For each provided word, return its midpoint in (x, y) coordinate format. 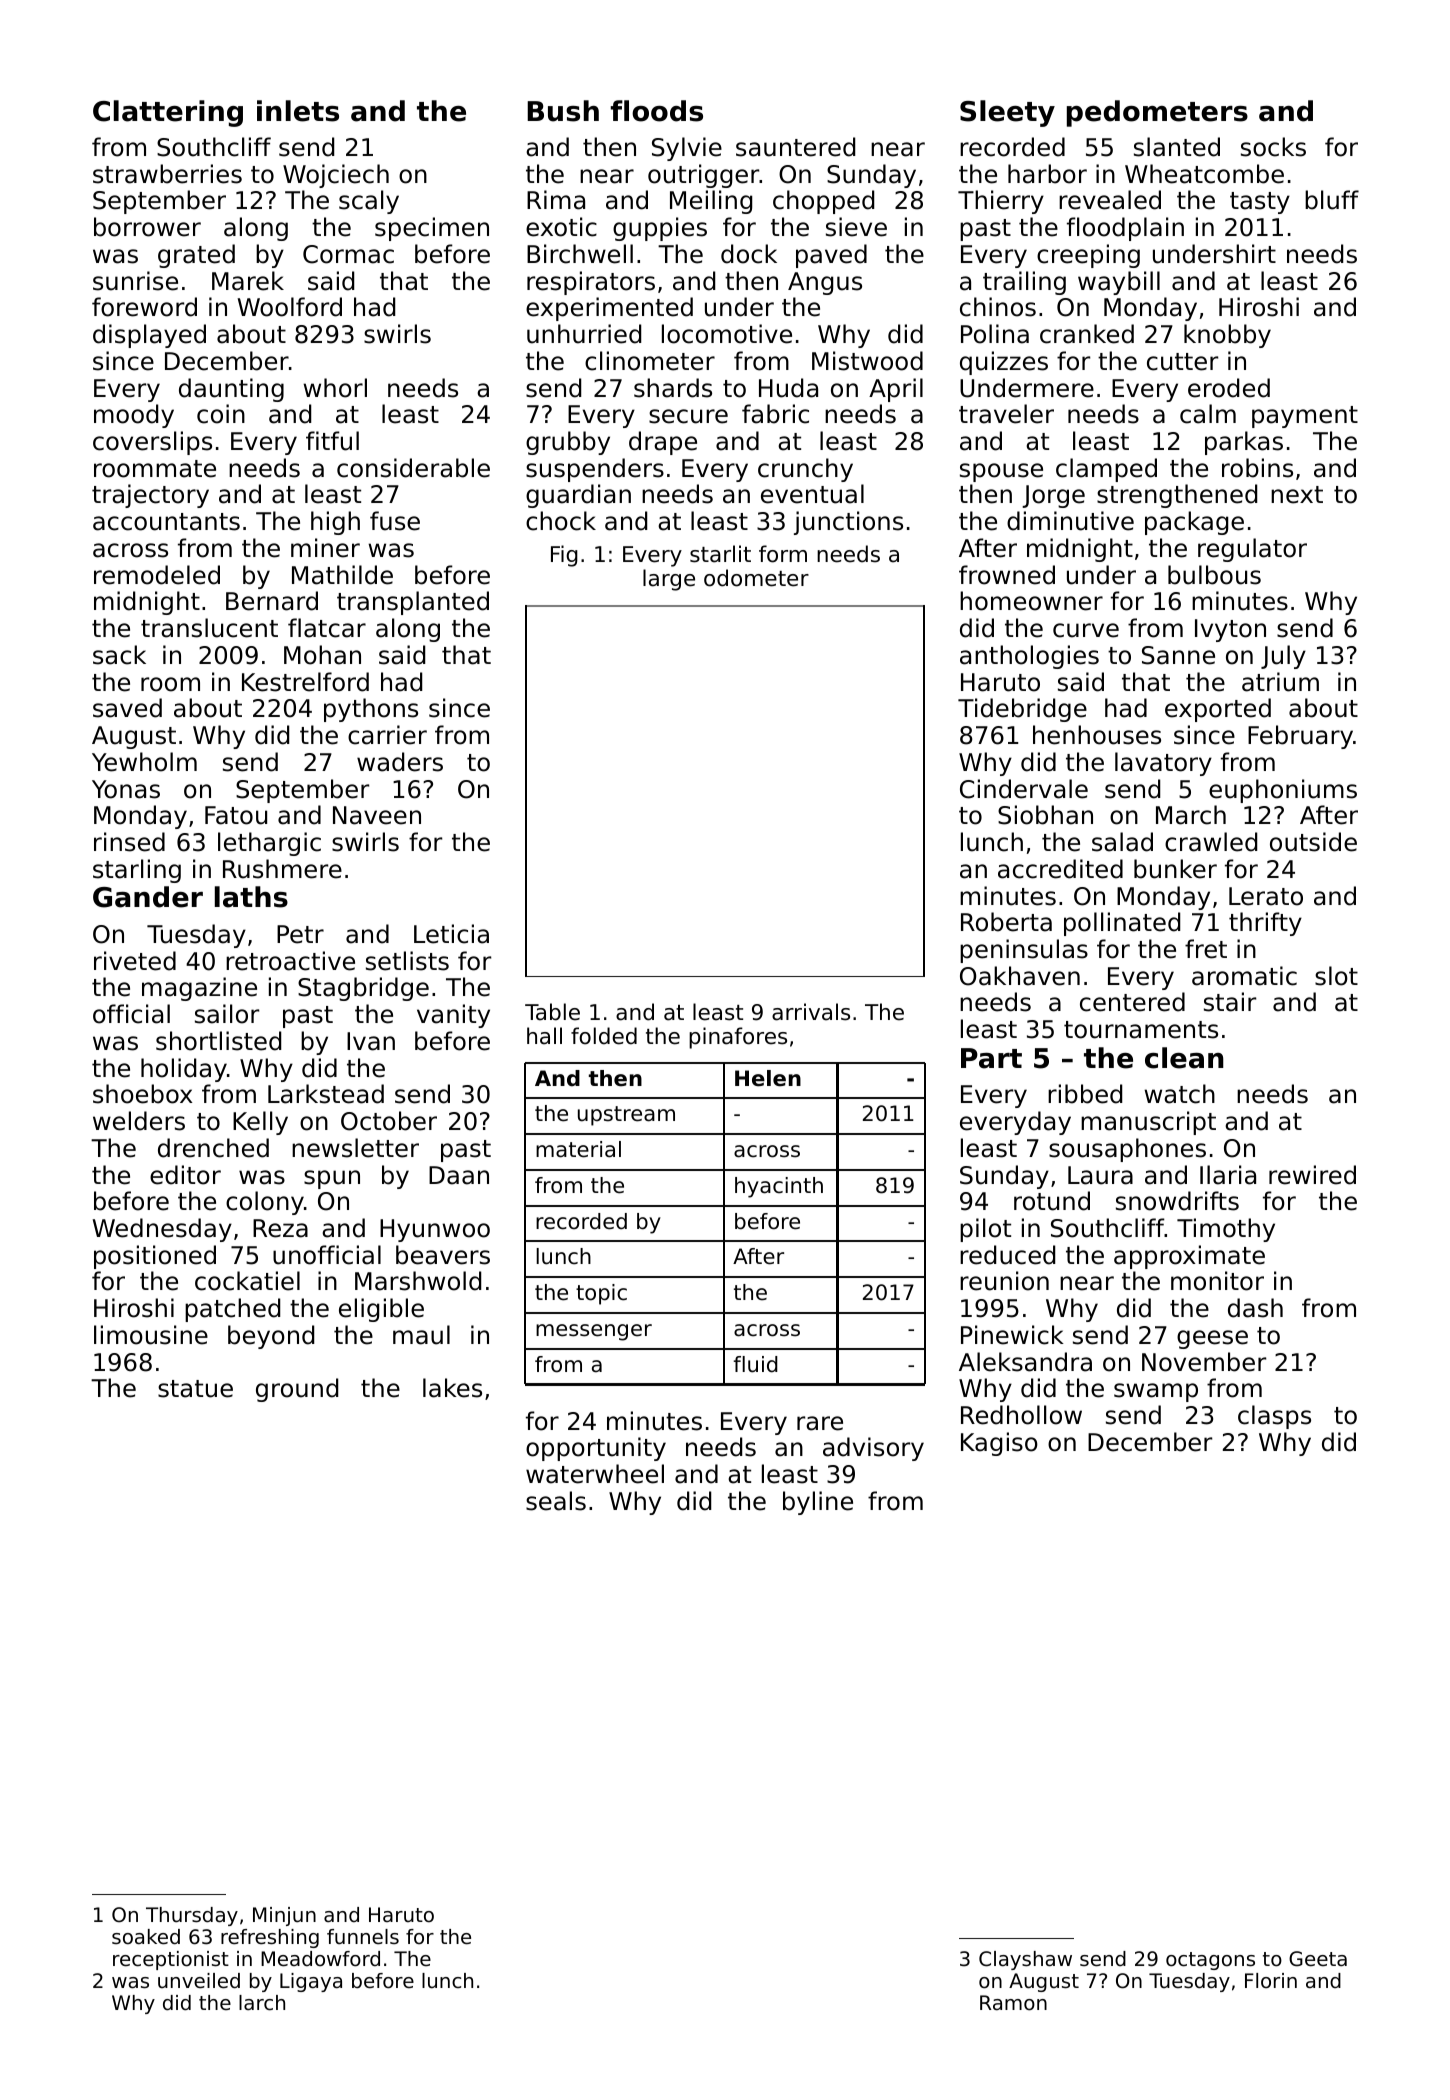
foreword (144, 307)
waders (400, 762)
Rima (556, 200)
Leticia (451, 934)
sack (119, 655)
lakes (452, 1388)
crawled (1211, 842)
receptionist (171, 1960)
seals (556, 1501)
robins (1257, 468)
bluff (1332, 200)
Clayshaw (1025, 1960)
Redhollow (1021, 1415)
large (669, 580)
